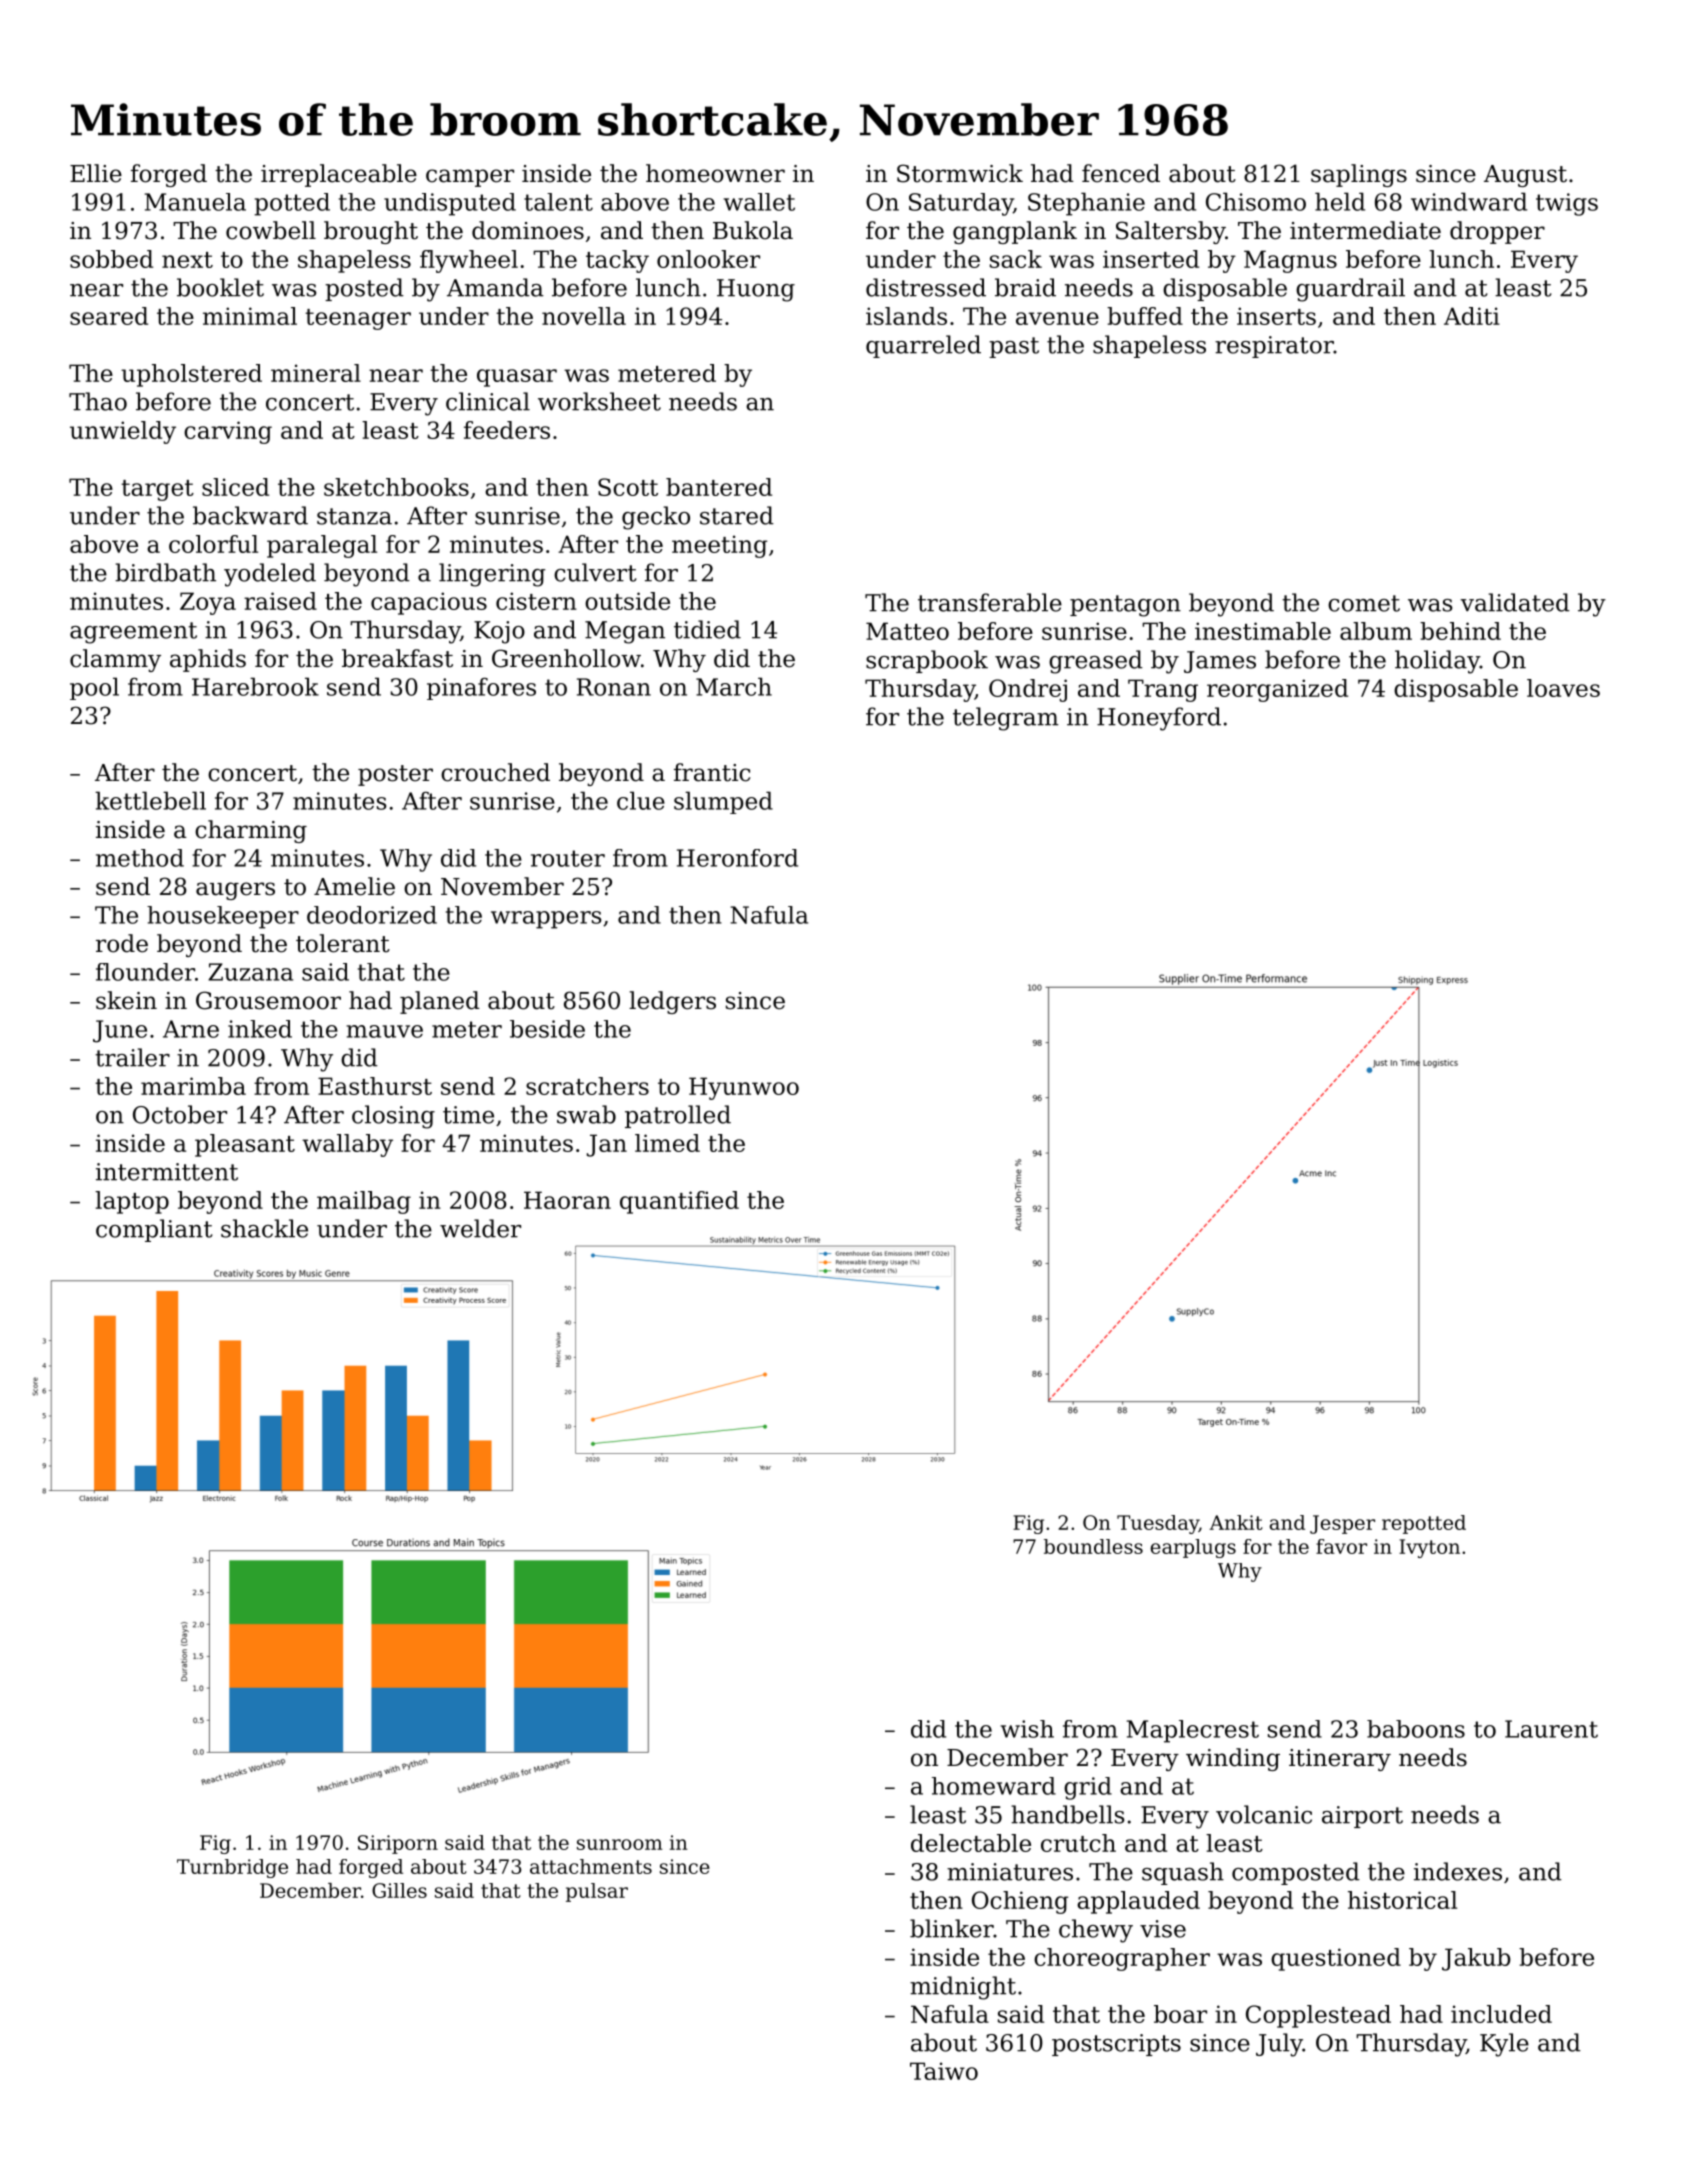  What do you see at coordinates (150, 800) in the screenshot?
I see `kettlebell` at bounding box center [150, 800].
